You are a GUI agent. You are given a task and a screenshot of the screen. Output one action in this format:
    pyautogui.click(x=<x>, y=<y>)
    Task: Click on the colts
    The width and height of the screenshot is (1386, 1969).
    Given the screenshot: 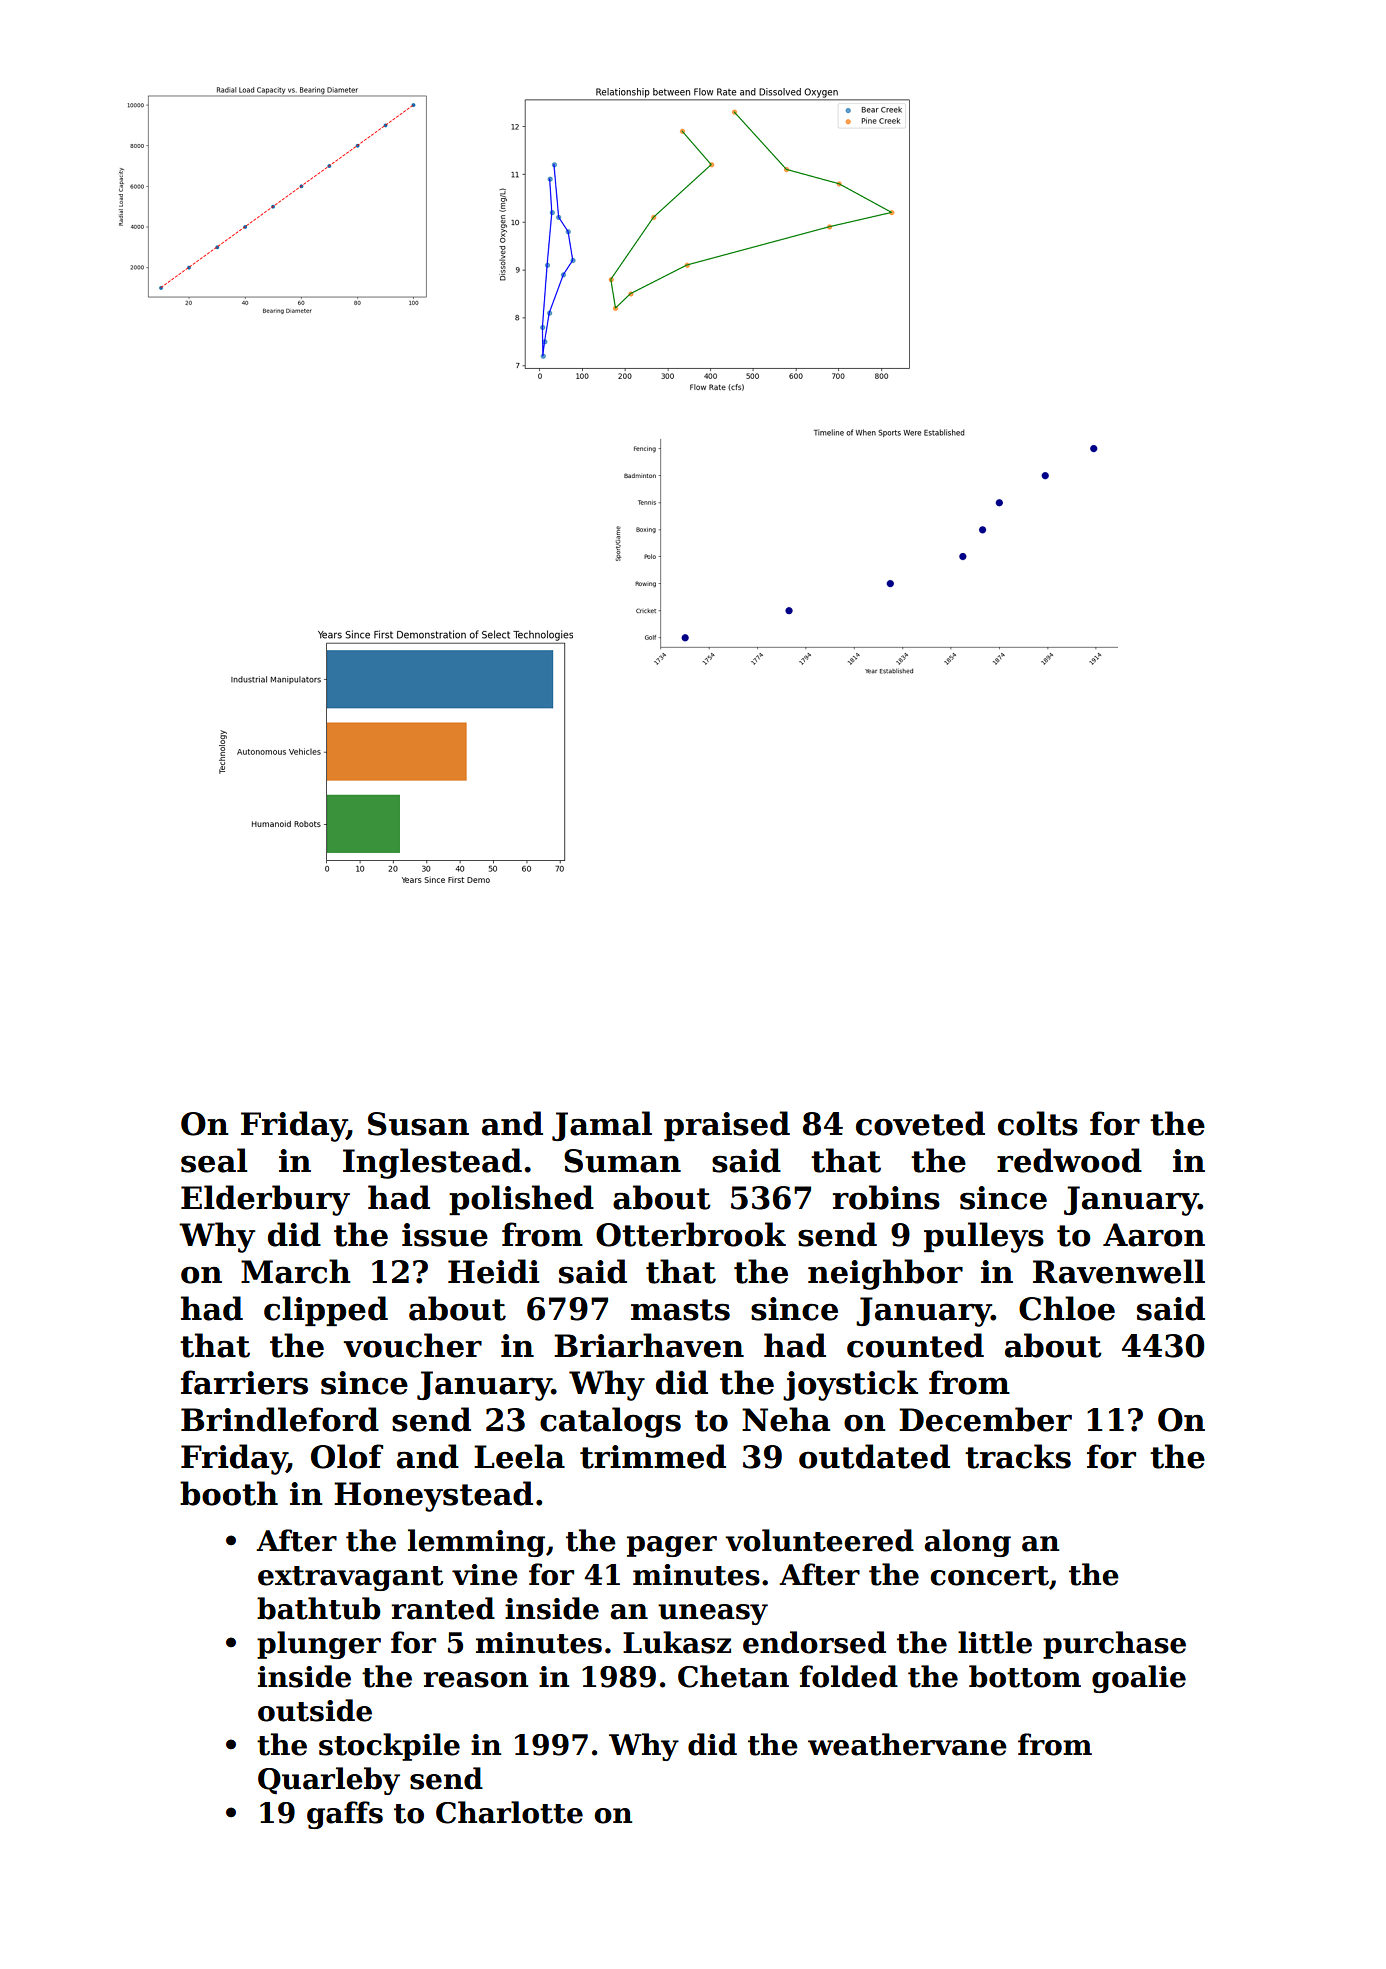 What is the action you would take?
    pyautogui.click(x=1038, y=1123)
